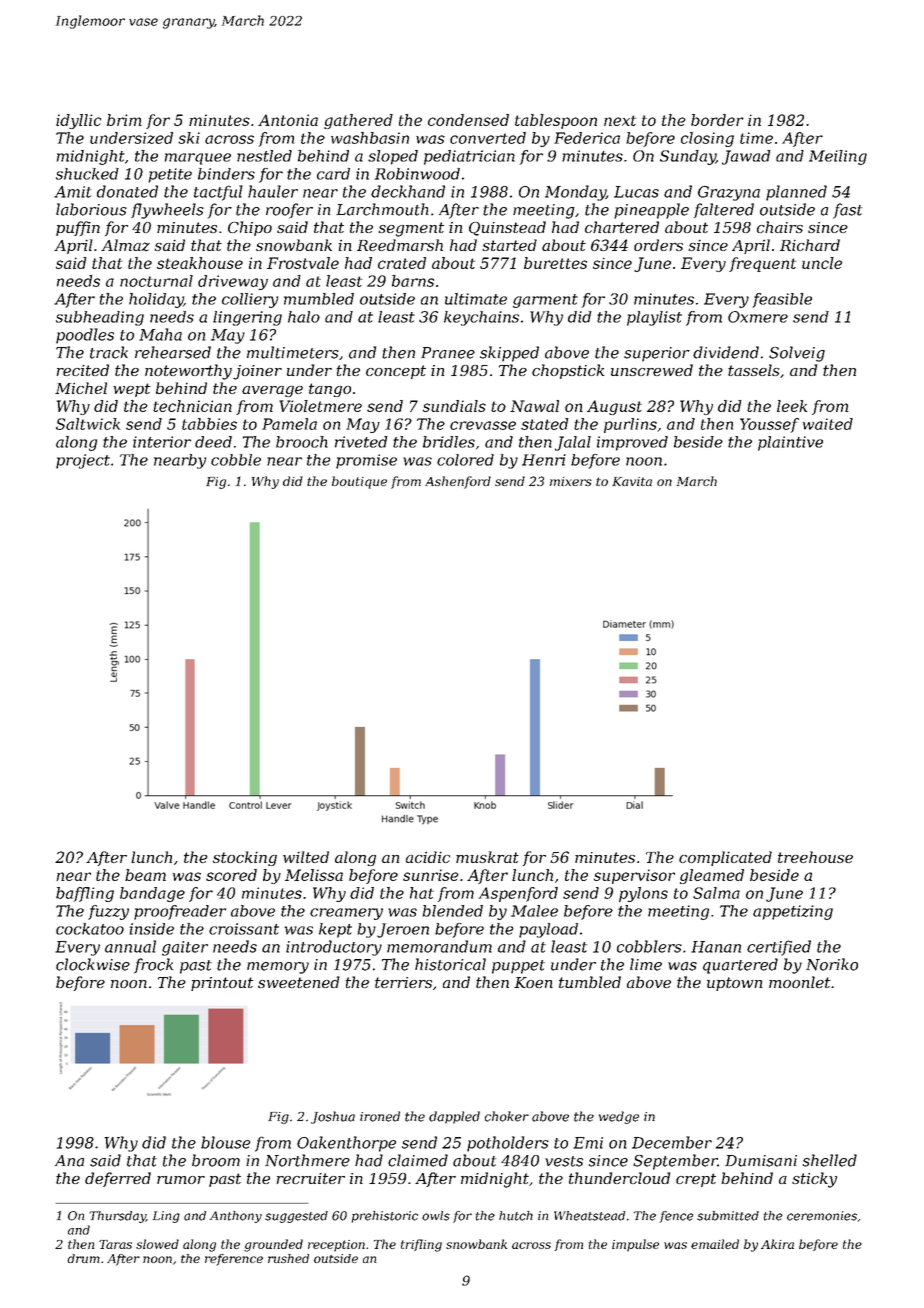 This page has width=924, height=1308. I want to click on pediatrician, so click(469, 157).
